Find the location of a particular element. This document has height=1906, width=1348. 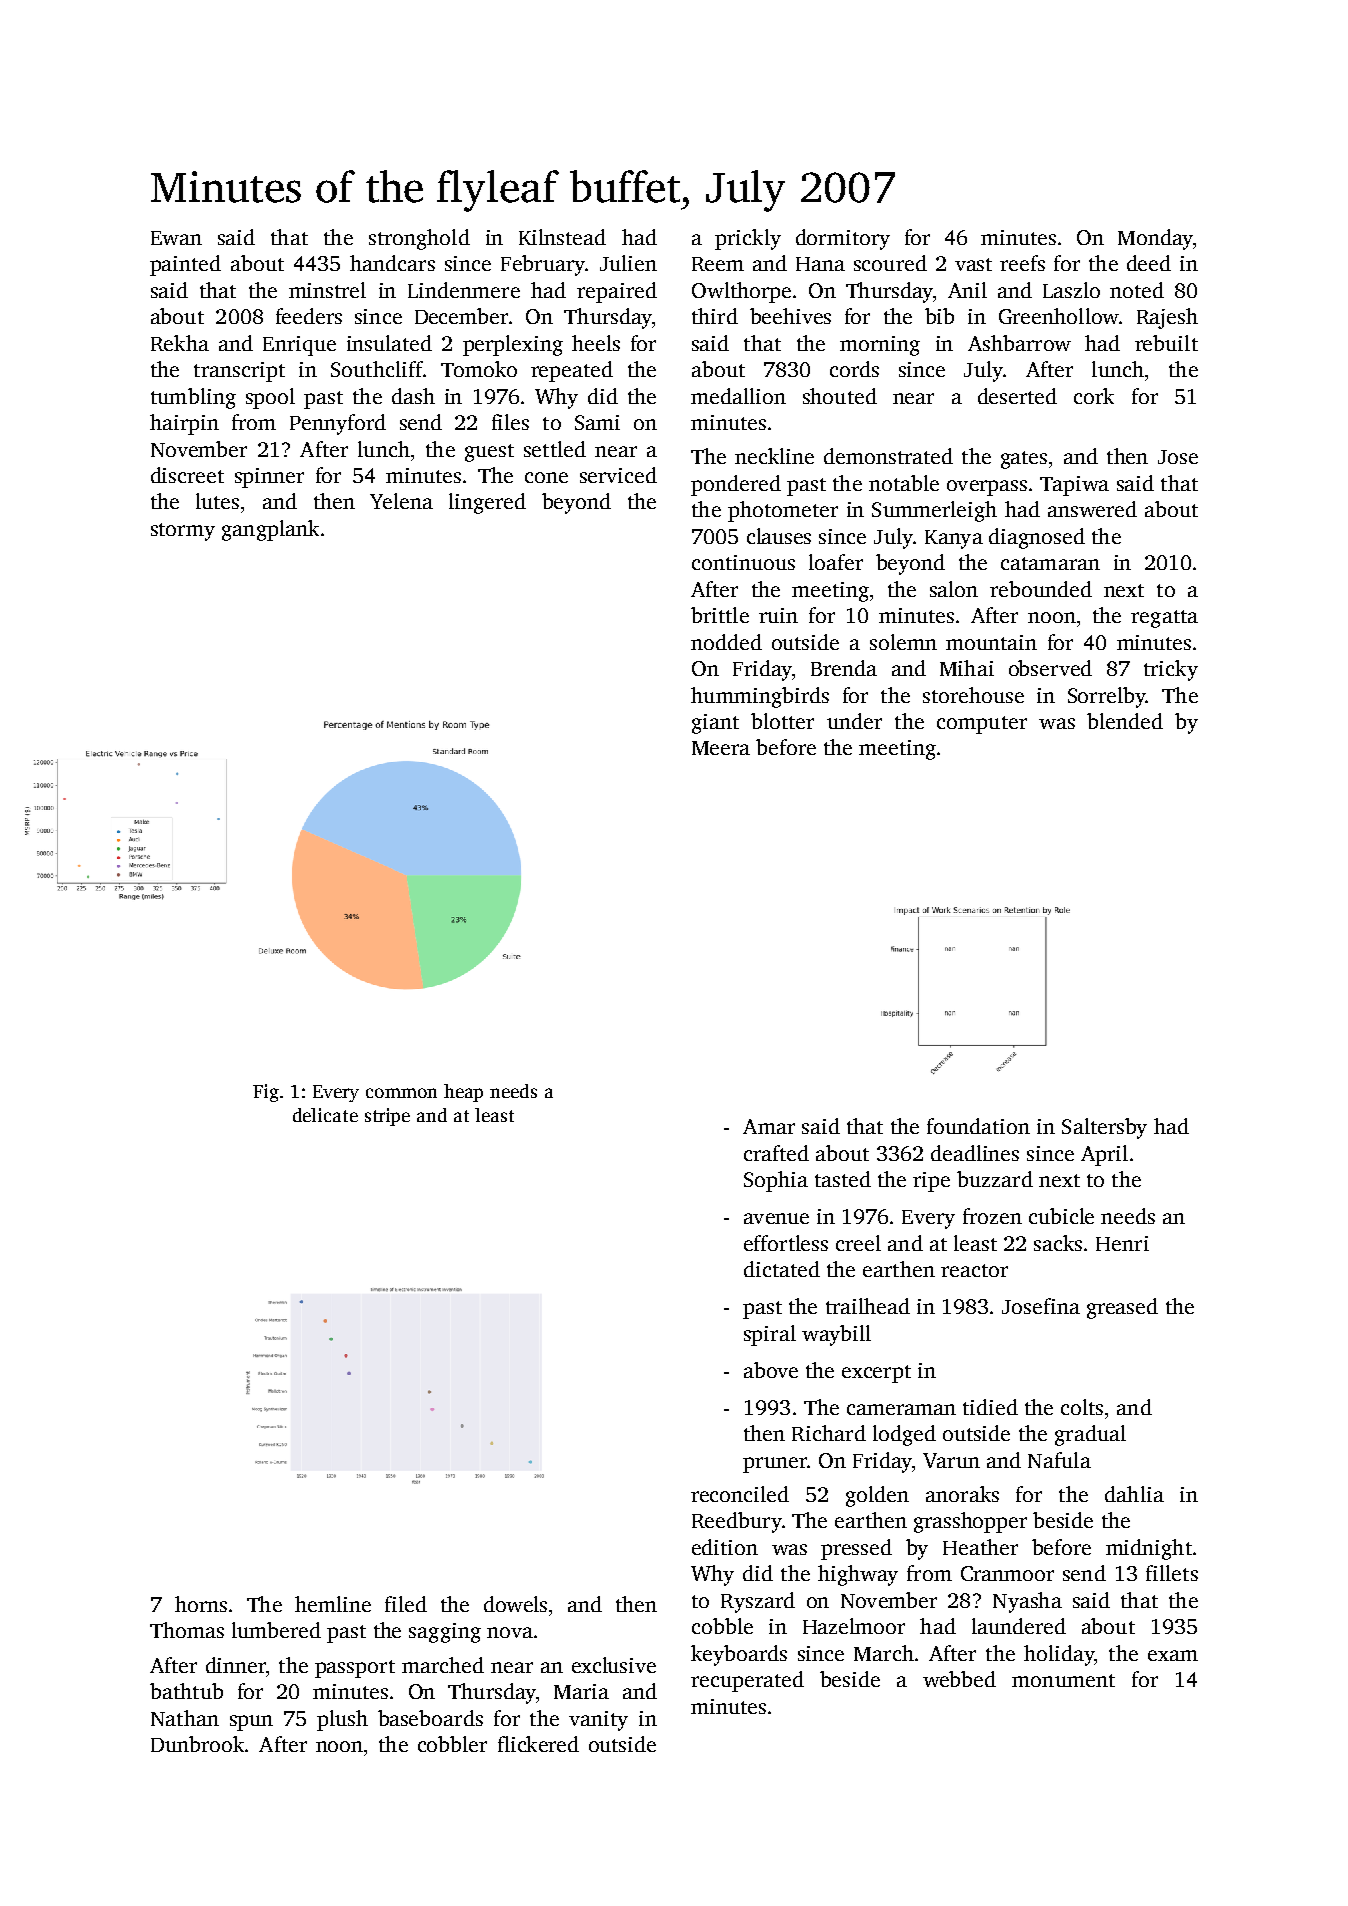

avenue is located at coordinates (776, 1218).
